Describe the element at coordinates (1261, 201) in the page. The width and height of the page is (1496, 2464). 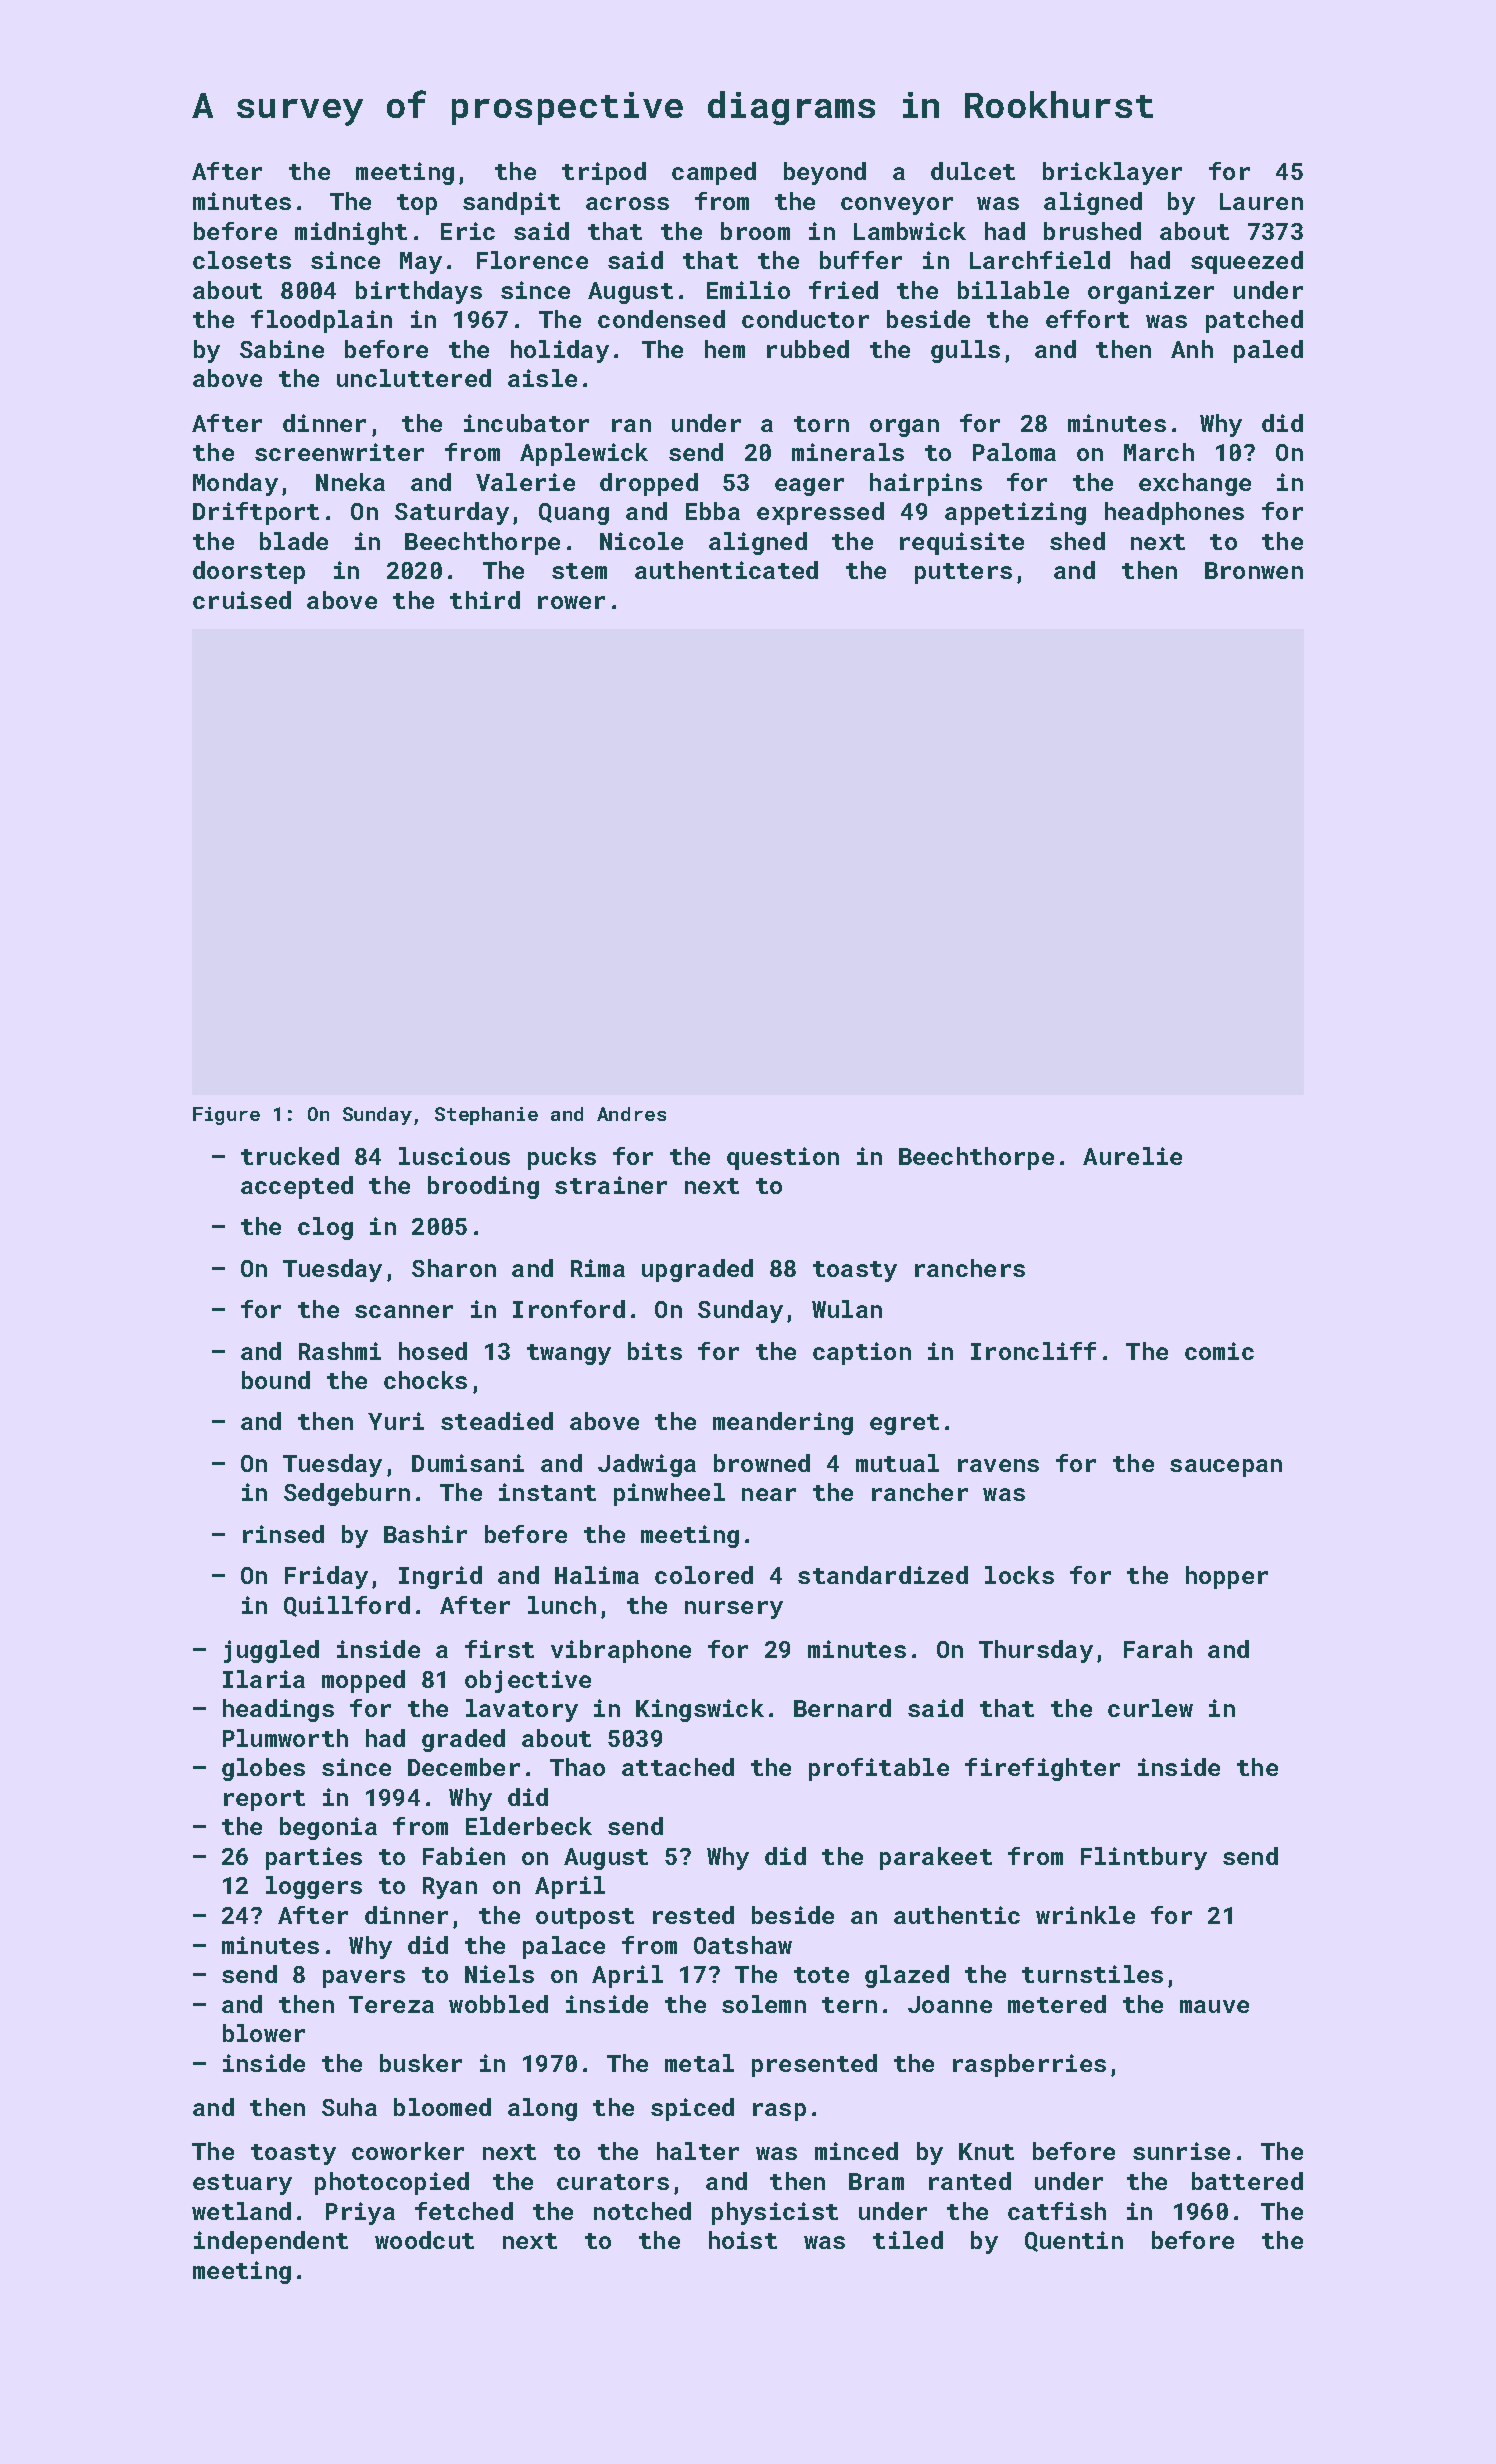
I see `Lauren` at that location.
